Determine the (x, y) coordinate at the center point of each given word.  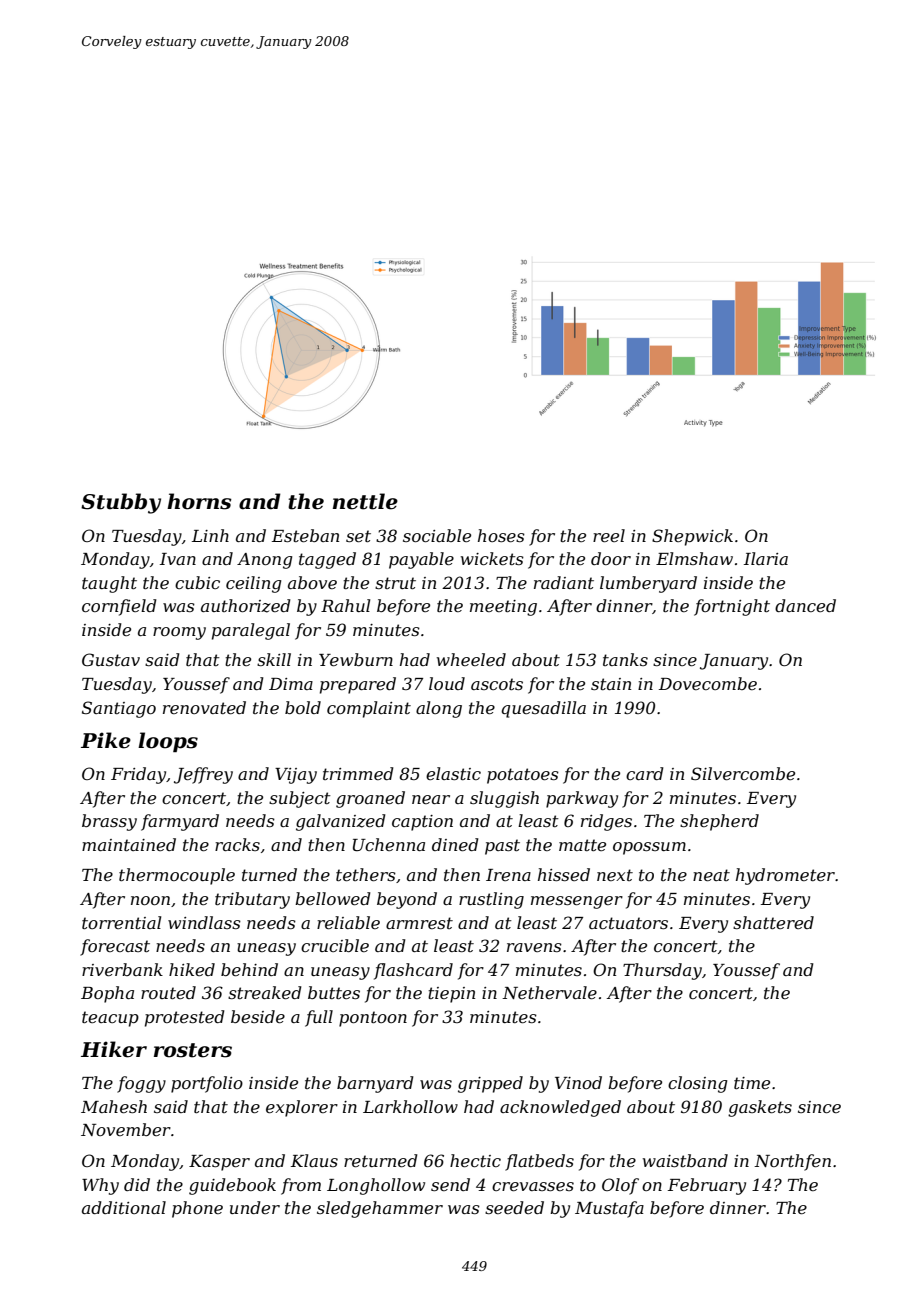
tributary (252, 900)
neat (711, 875)
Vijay (296, 776)
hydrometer (785, 876)
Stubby (121, 503)
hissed (564, 874)
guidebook (232, 1186)
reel (609, 535)
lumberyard (648, 584)
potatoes (523, 776)
